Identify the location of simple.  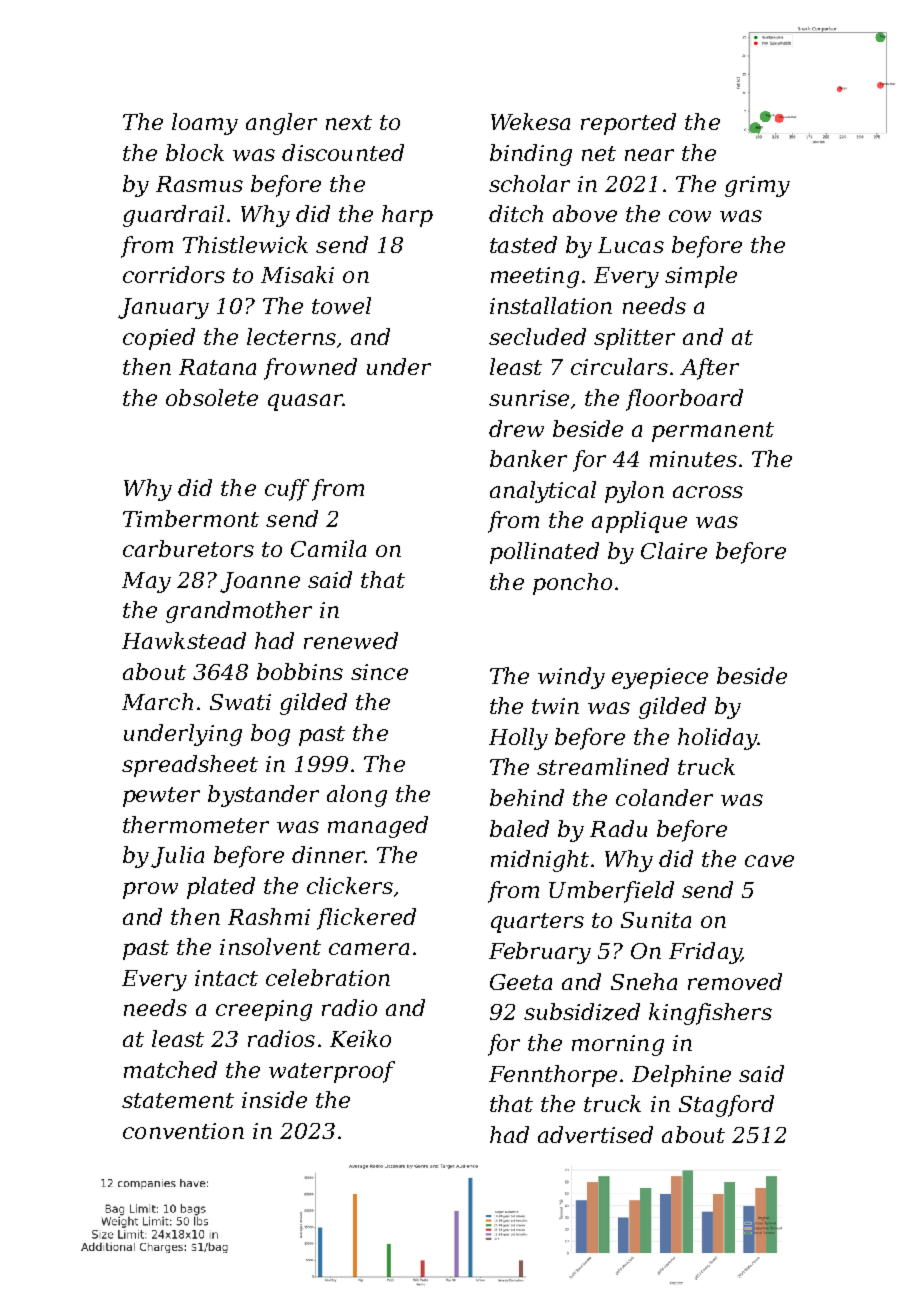
(701, 277).
